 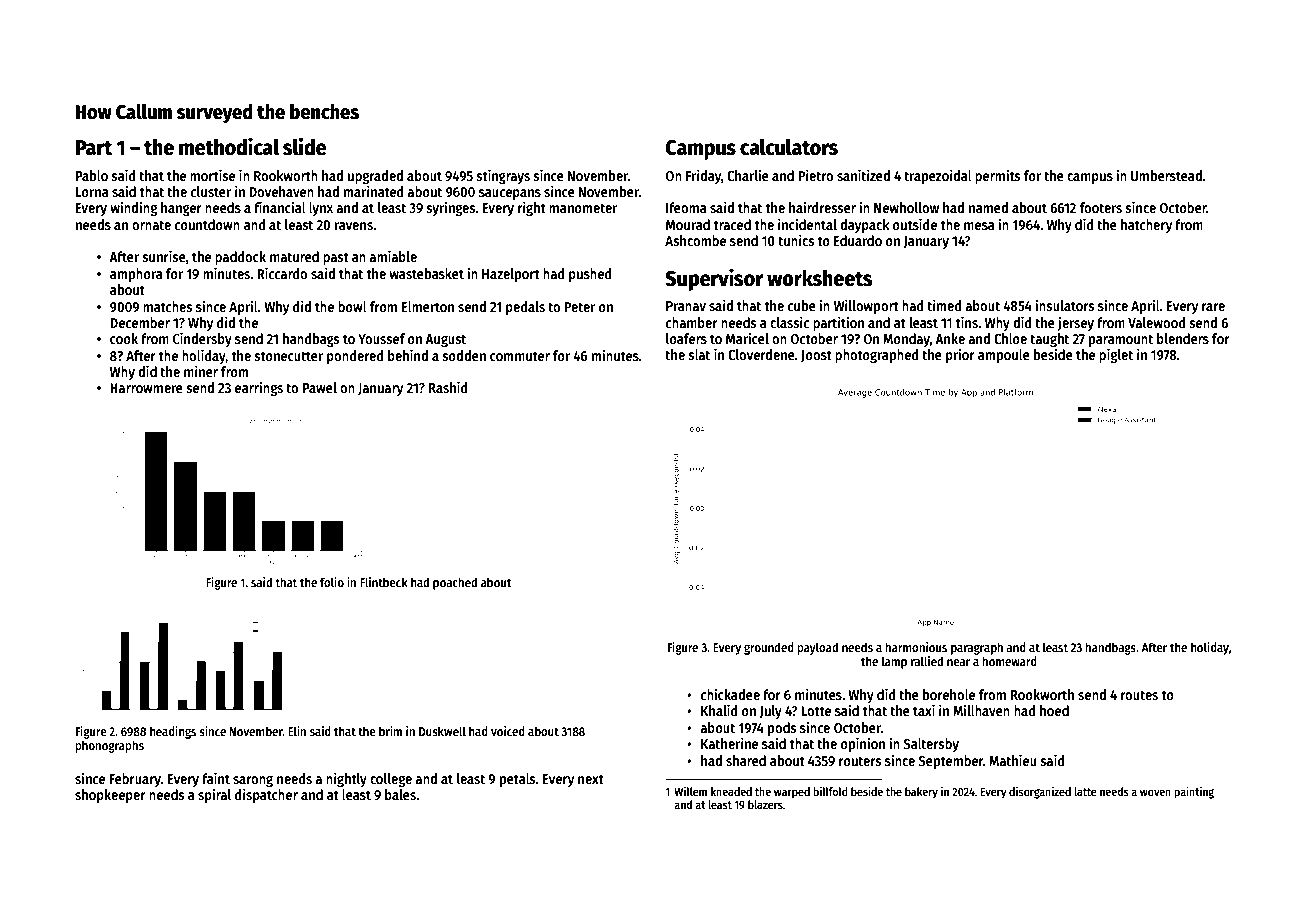 What do you see at coordinates (146, 388) in the image?
I see `Harrowmere` at bounding box center [146, 388].
